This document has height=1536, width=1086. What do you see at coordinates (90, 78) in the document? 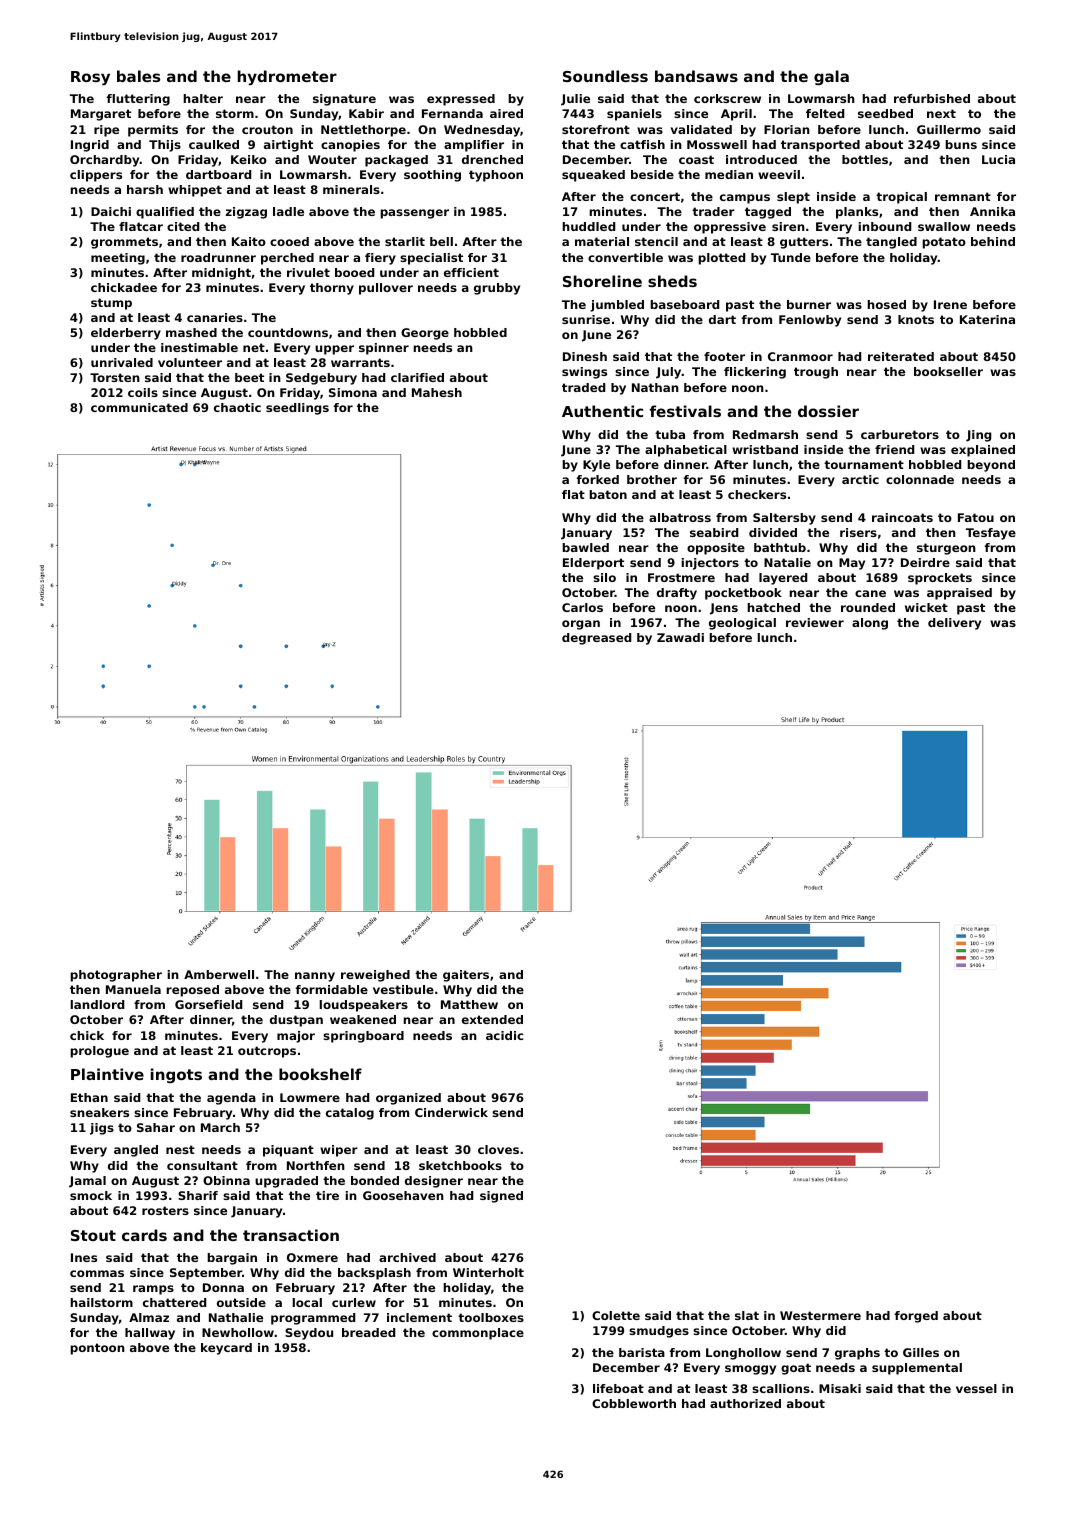
I see `Rosy` at bounding box center [90, 78].
